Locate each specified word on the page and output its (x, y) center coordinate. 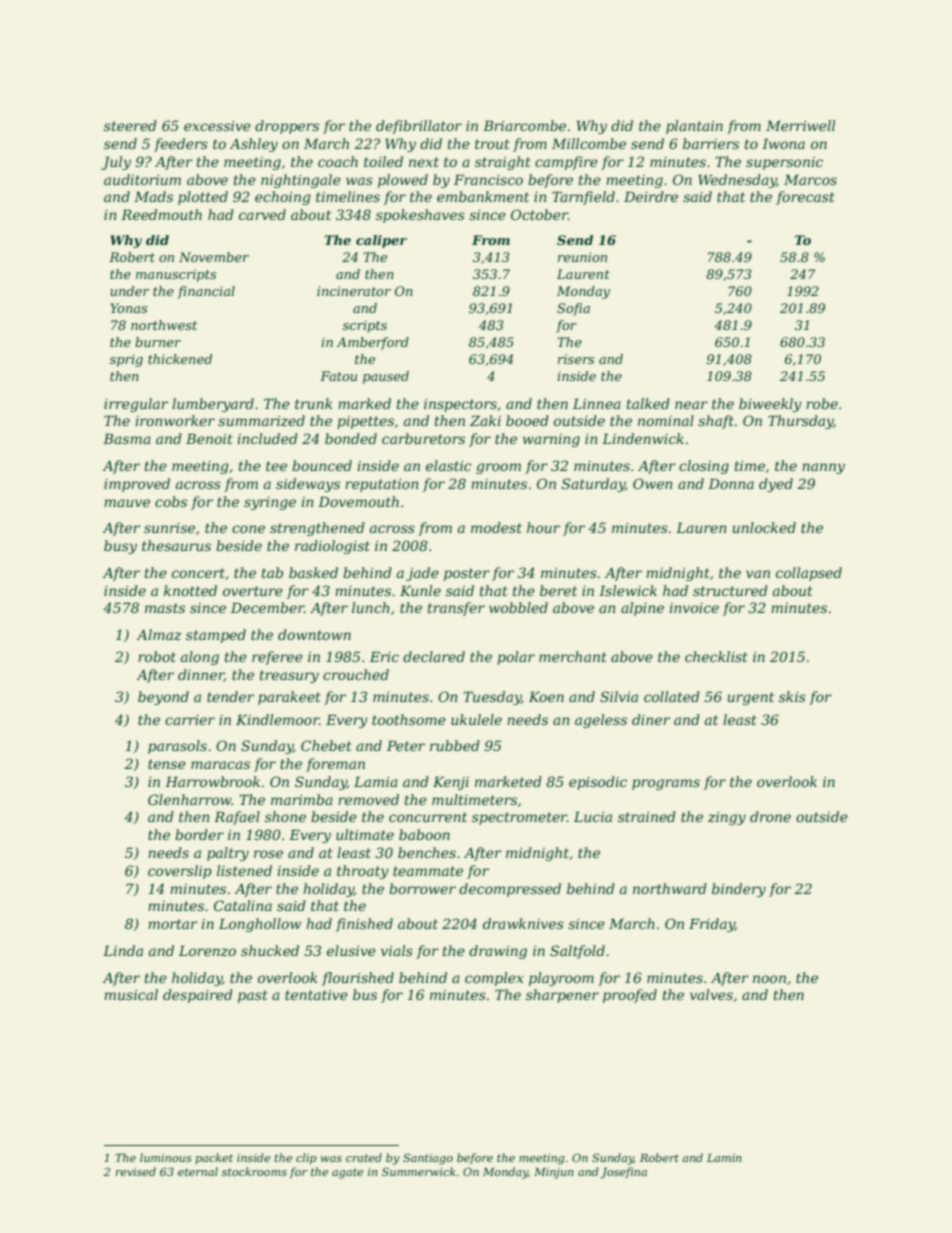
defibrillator (419, 127)
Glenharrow (190, 799)
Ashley (253, 145)
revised (136, 1171)
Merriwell (800, 125)
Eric (384, 656)
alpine (642, 609)
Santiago (428, 1159)
